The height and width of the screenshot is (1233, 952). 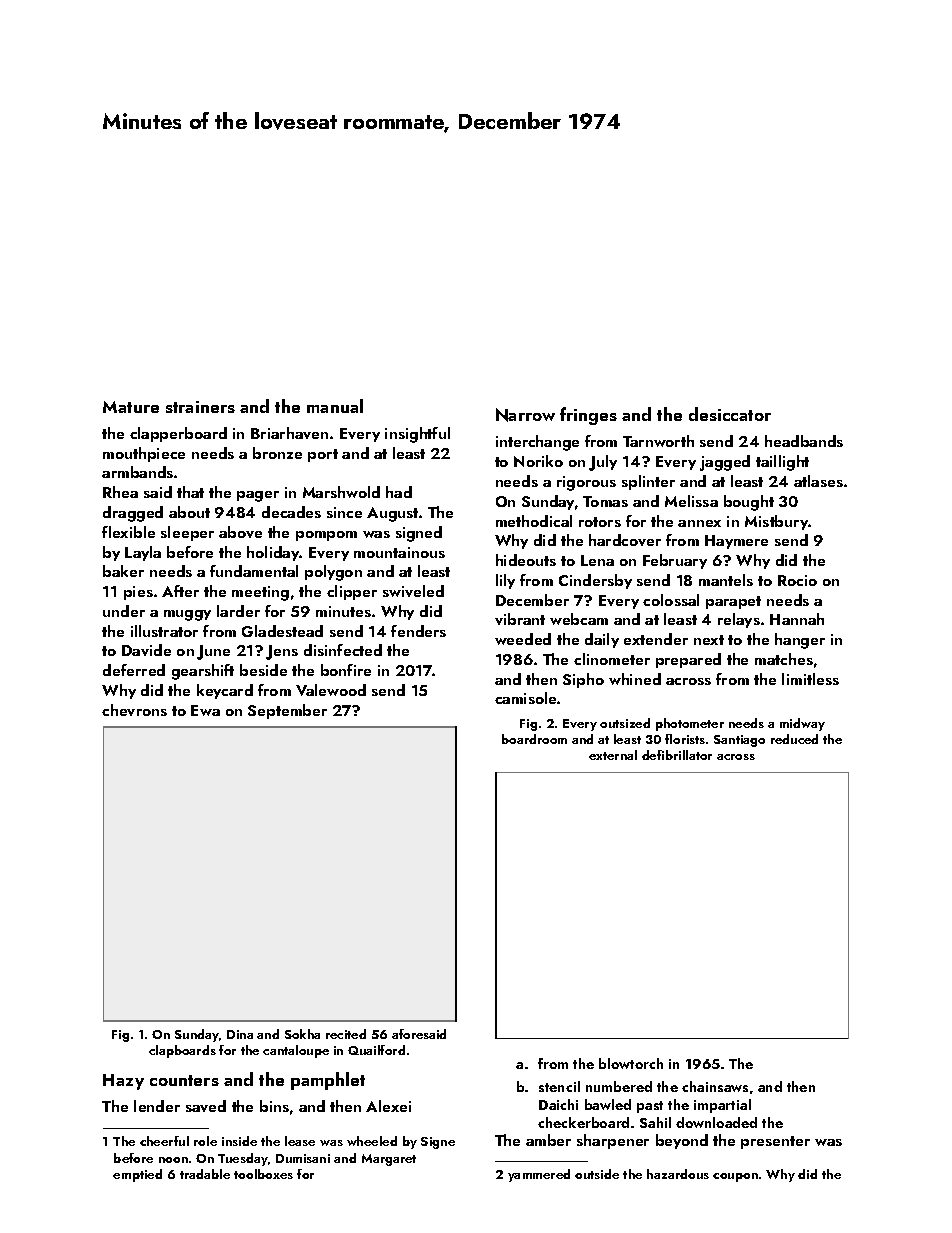 What do you see at coordinates (200, 407) in the screenshot?
I see `strainers` at bounding box center [200, 407].
